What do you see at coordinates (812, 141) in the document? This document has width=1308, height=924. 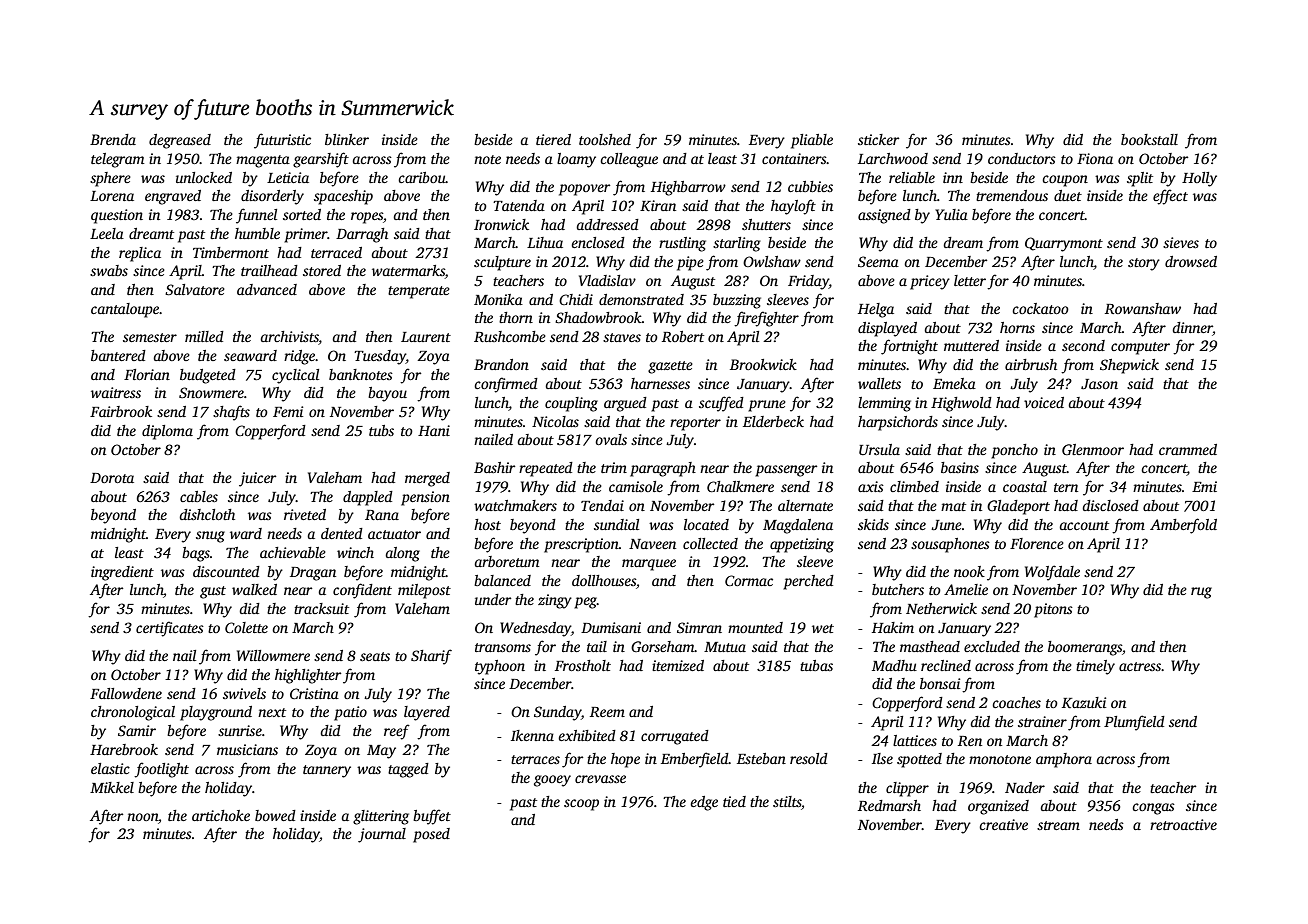 I see `pliable` at bounding box center [812, 141].
